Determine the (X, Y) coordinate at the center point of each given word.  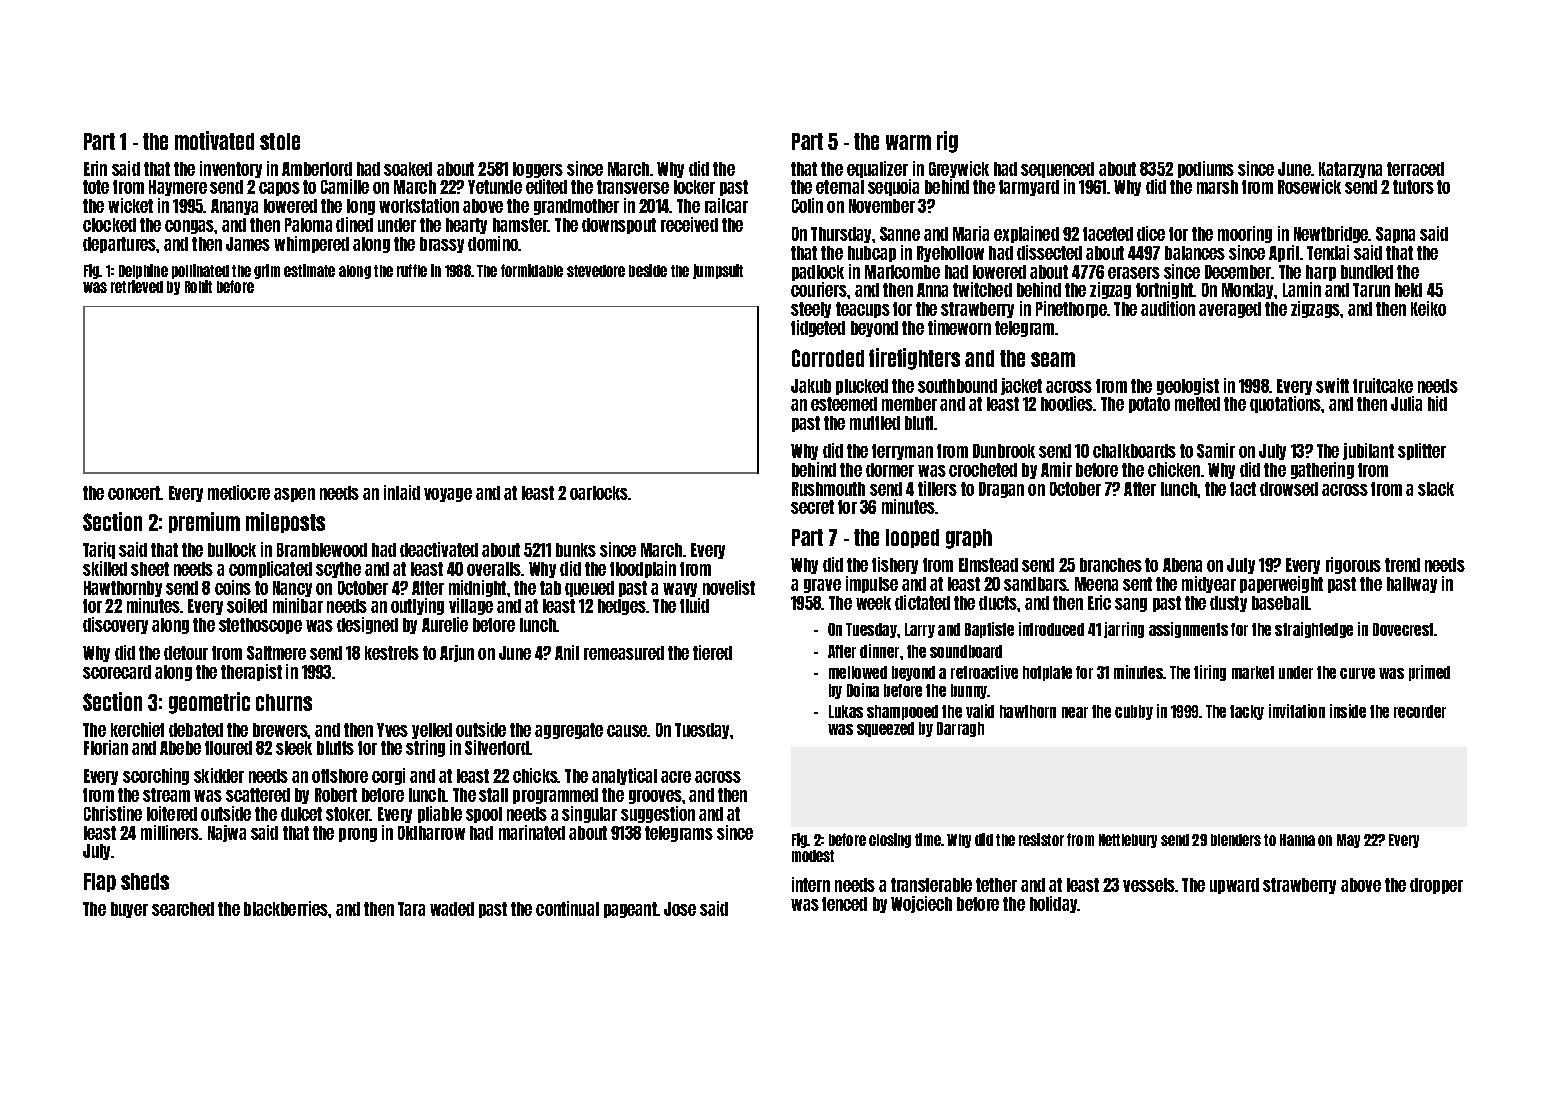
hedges (622, 607)
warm (908, 142)
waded (452, 909)
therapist (251, 672)
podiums (1206, 169)
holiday (1054, 904)
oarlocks (599, 493)
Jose (680, 909)
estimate (309, 270)
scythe (338, 570)
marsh (1217, 187)
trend (1402, 565)
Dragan (1001, 490)
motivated (214, 140)
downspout (619, 226)
